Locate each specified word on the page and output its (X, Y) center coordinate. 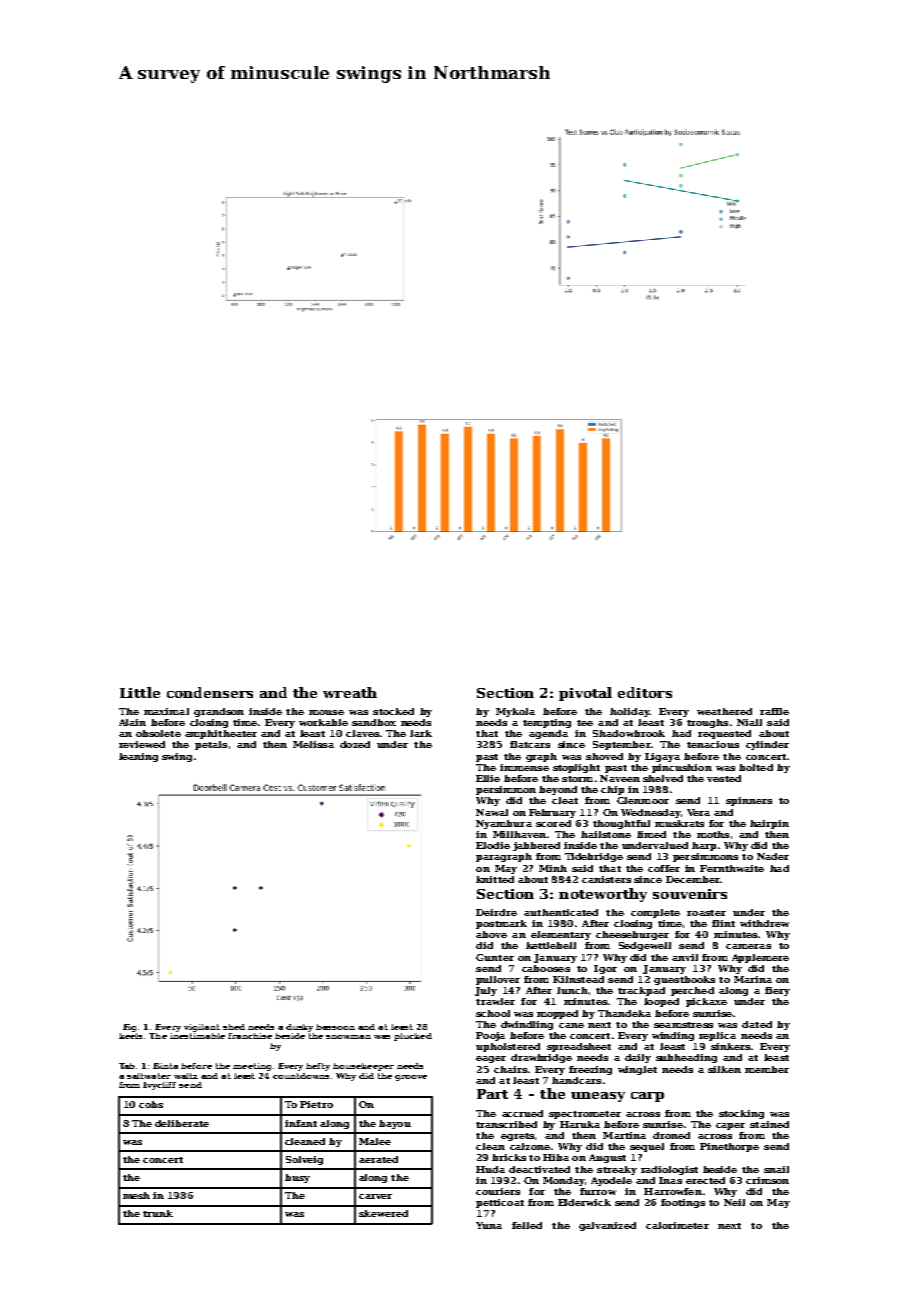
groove (411, 1078)
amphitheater (221, 734)
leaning (138, 757)
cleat (565, 800)
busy (297, 1178)
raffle (774, 711)
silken (724, 1069)
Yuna (489, 1225)
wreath (350, 692)
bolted (756, 767)
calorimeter (677, 1225)
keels (130, 1036)
